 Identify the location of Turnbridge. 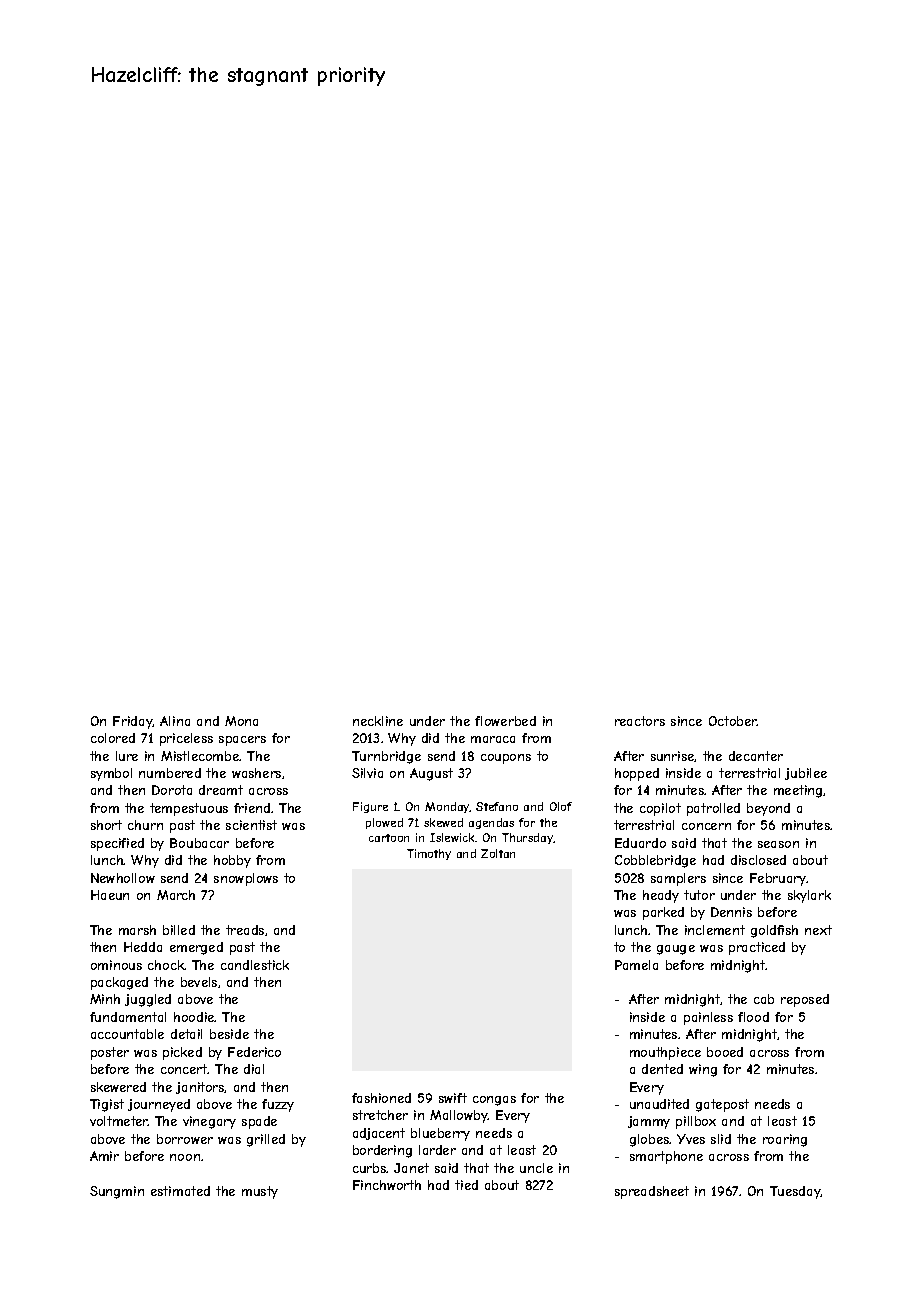
(386, 757).
